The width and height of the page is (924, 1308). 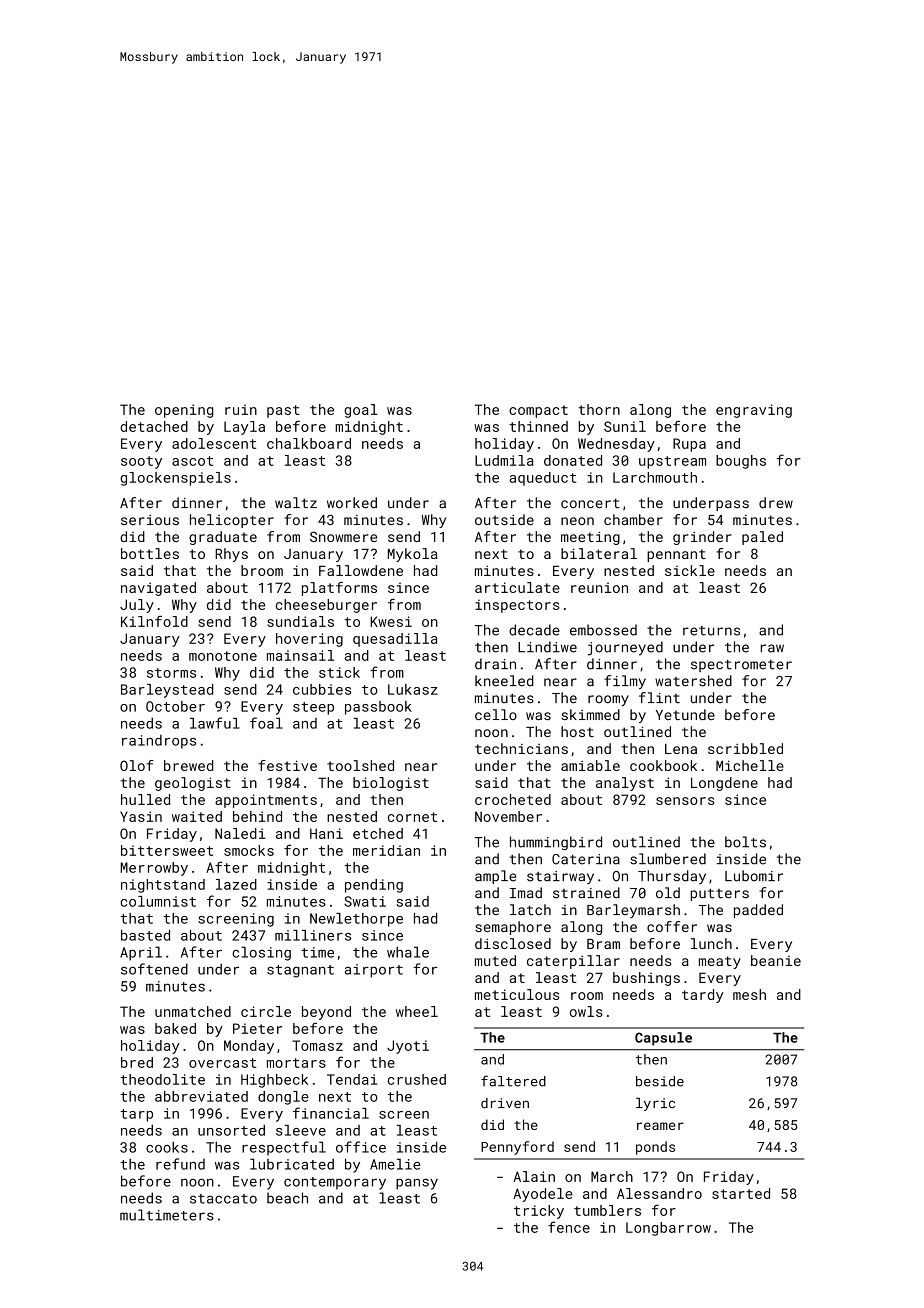 What do you see at coordinates (741, 462) in the page?
I see `boughs` at bounding box center [741, 462].
